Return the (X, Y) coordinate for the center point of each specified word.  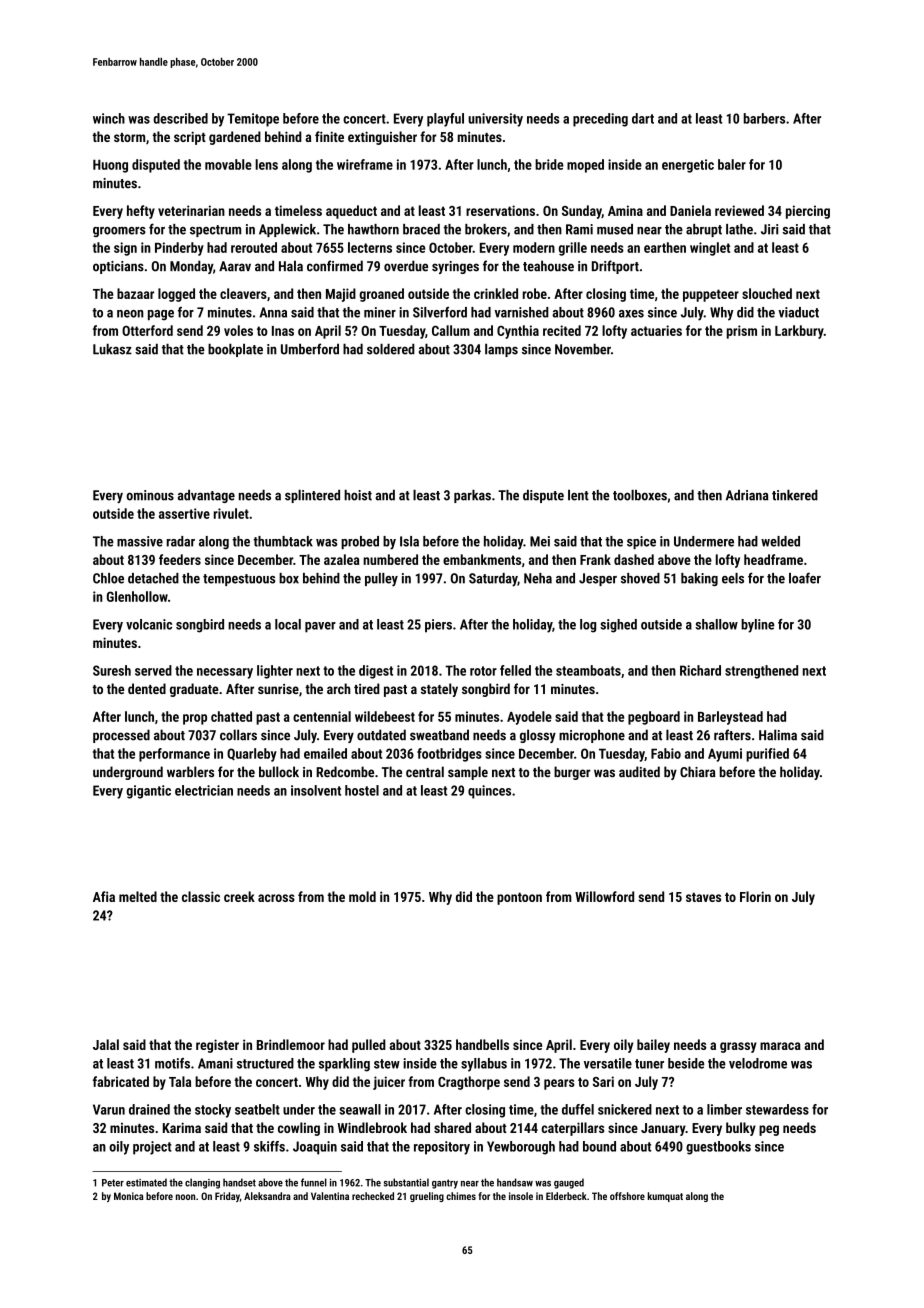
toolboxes (640, 495)
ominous (150, 495)
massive (140, 541)
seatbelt (257, 1109)
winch (109, 118)
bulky (741, 1129)
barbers (764, 118)
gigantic (148, 792)
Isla (409, 541)
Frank (595, 559)
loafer (805, 578)
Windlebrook (372, 1127)
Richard (700, 670)
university (495, 120)
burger (572, 773)
